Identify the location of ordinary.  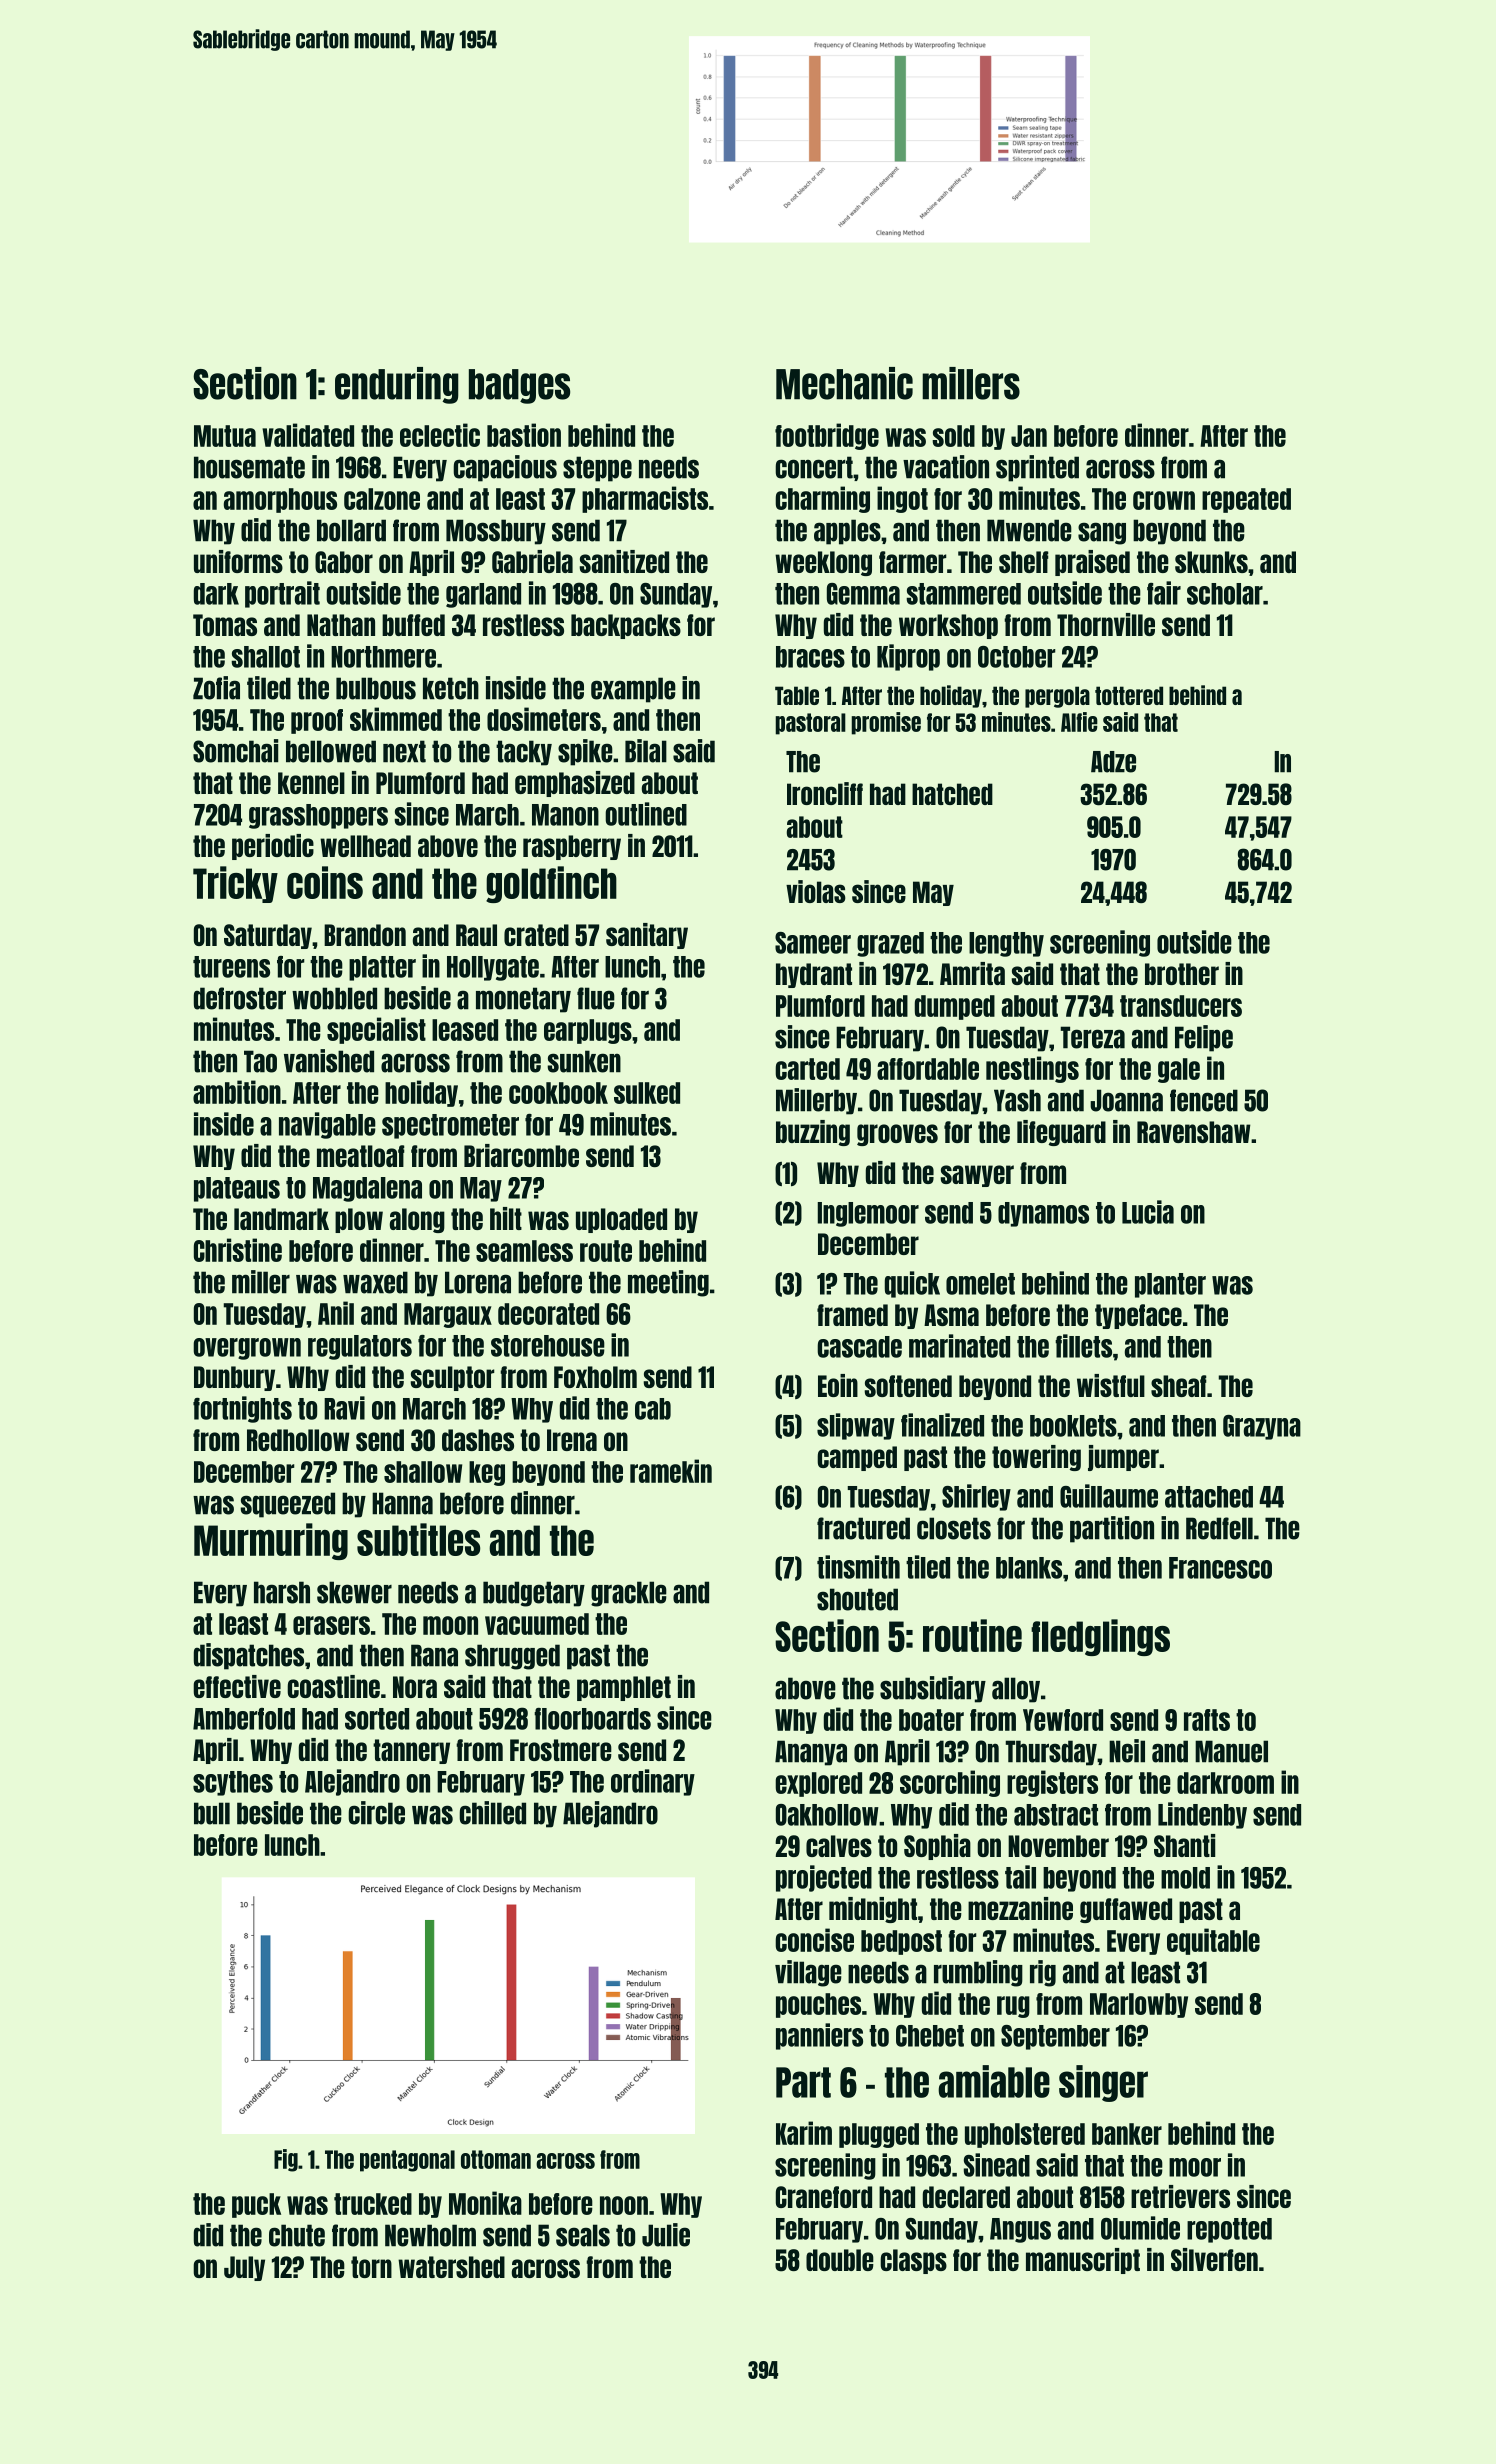
(653, 1782).
